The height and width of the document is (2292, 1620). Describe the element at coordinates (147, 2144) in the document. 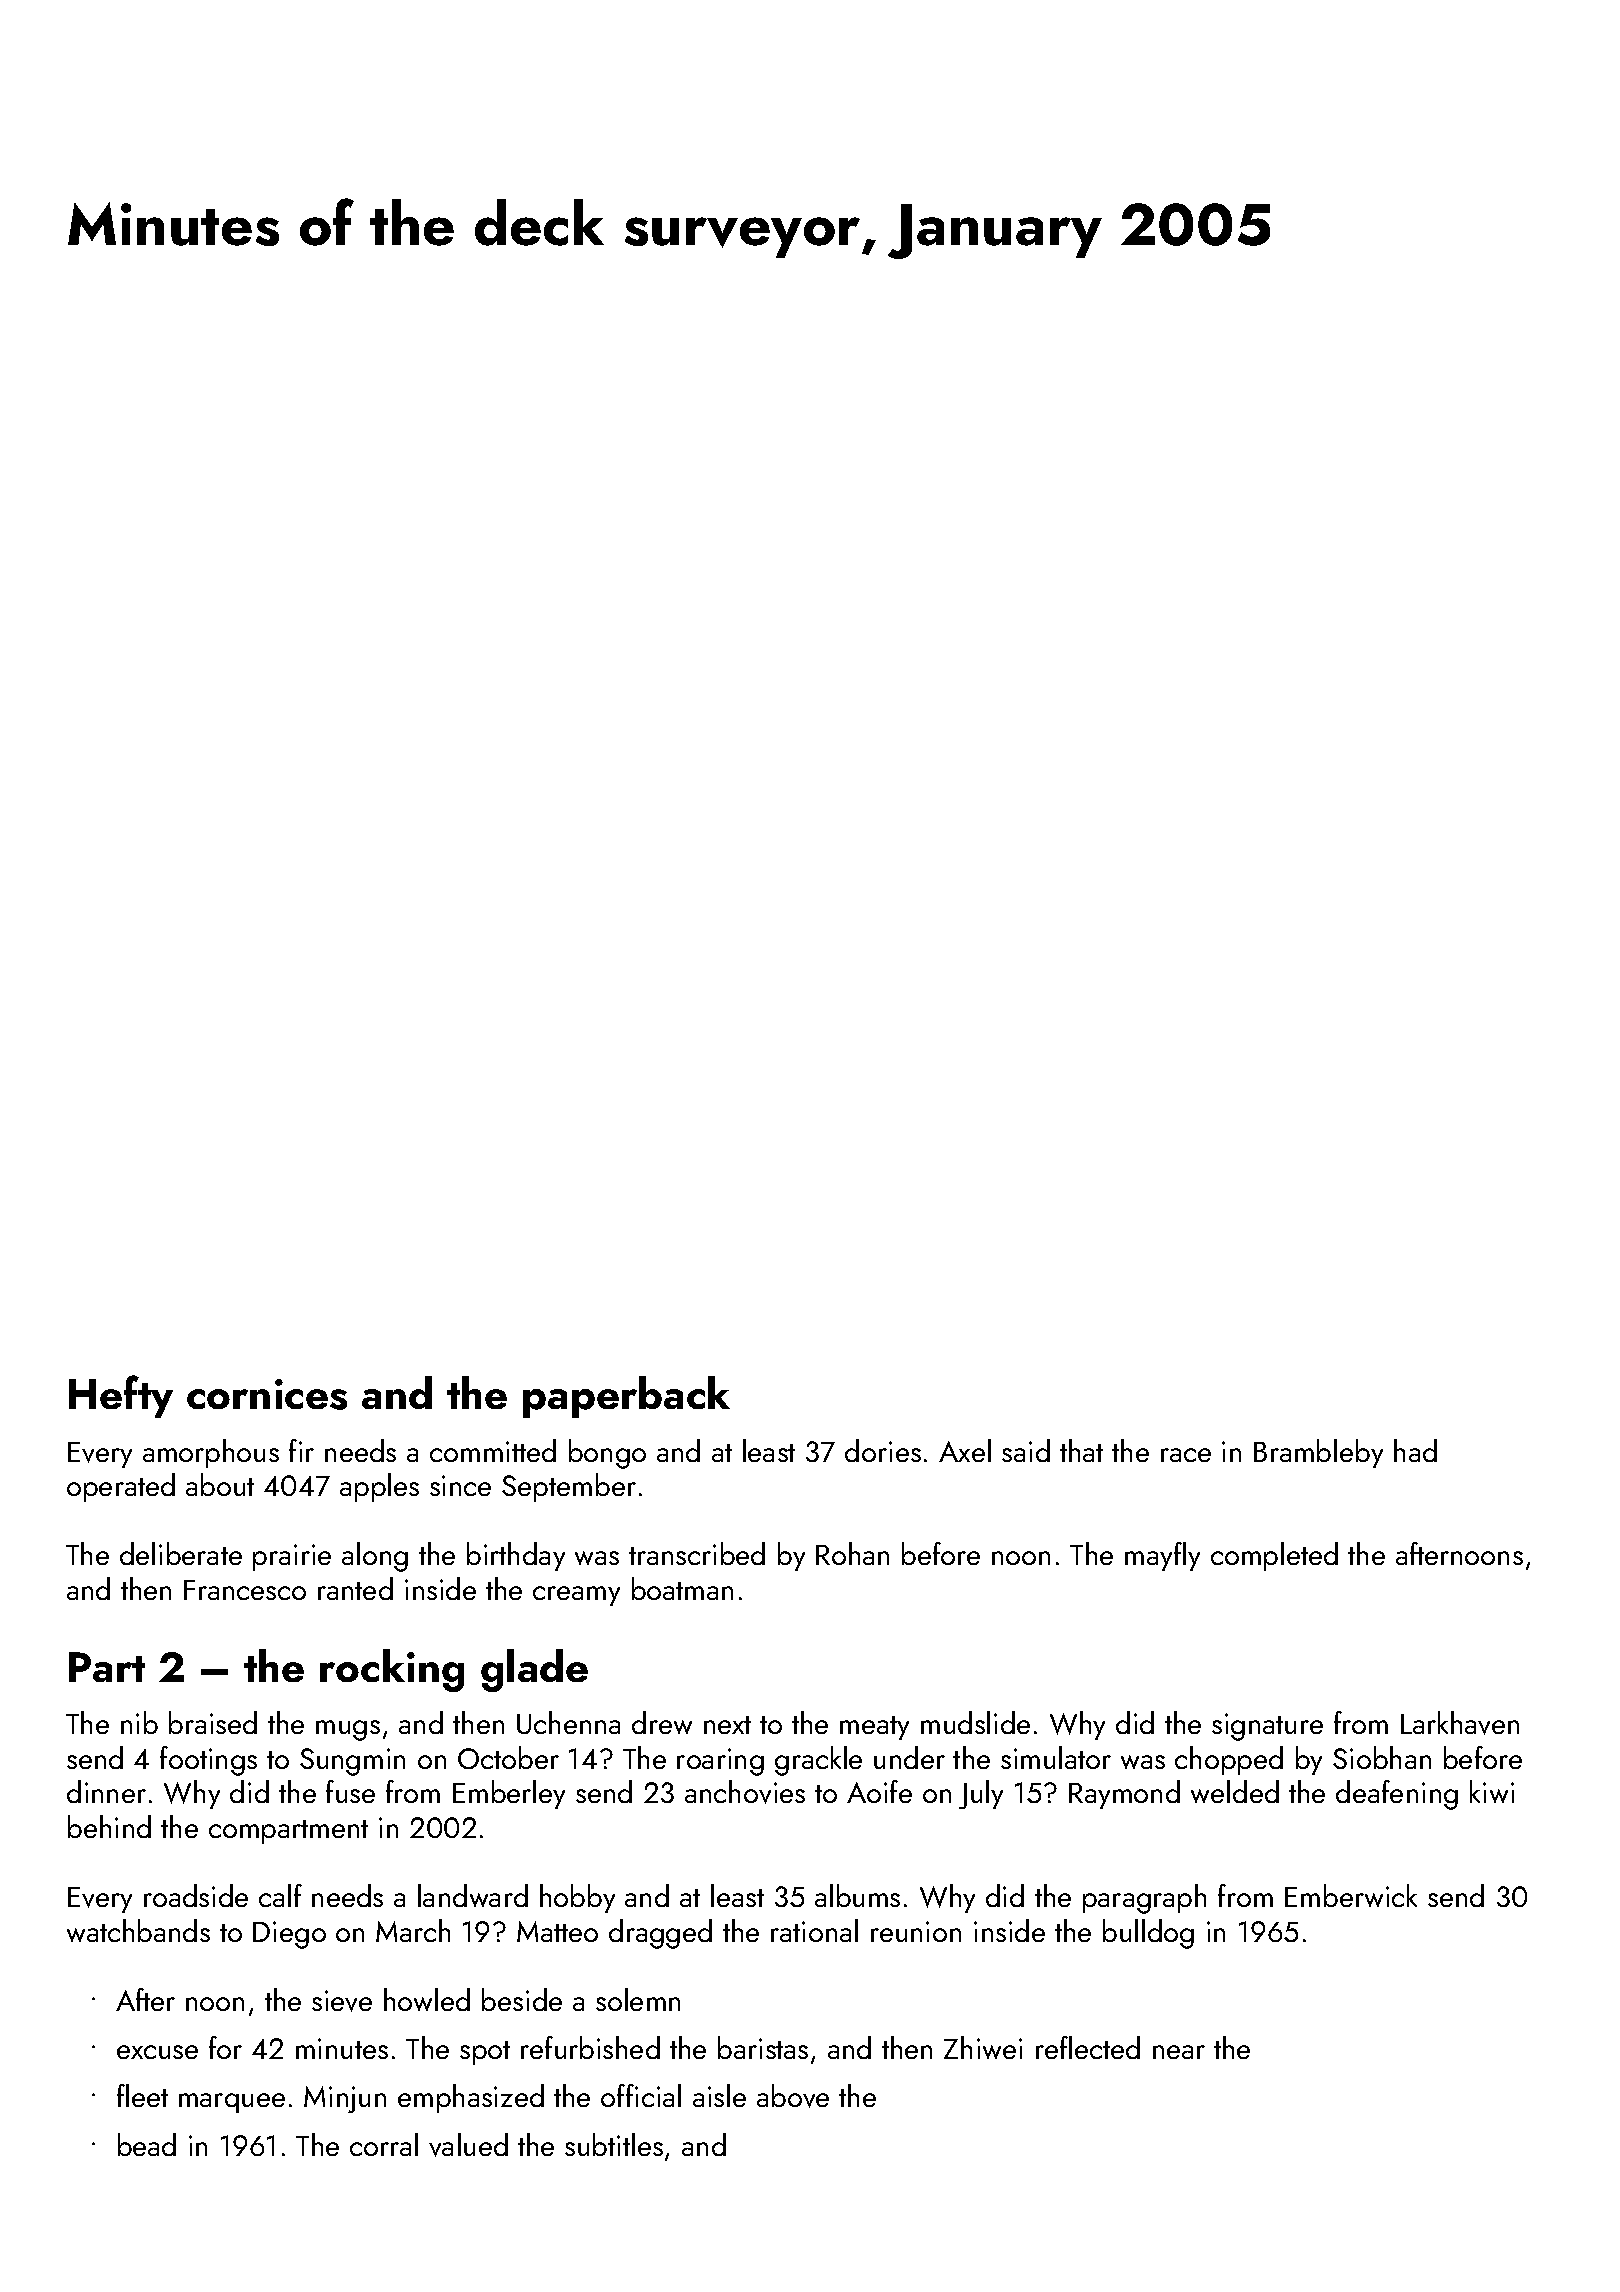

I see `bead` at that location.
